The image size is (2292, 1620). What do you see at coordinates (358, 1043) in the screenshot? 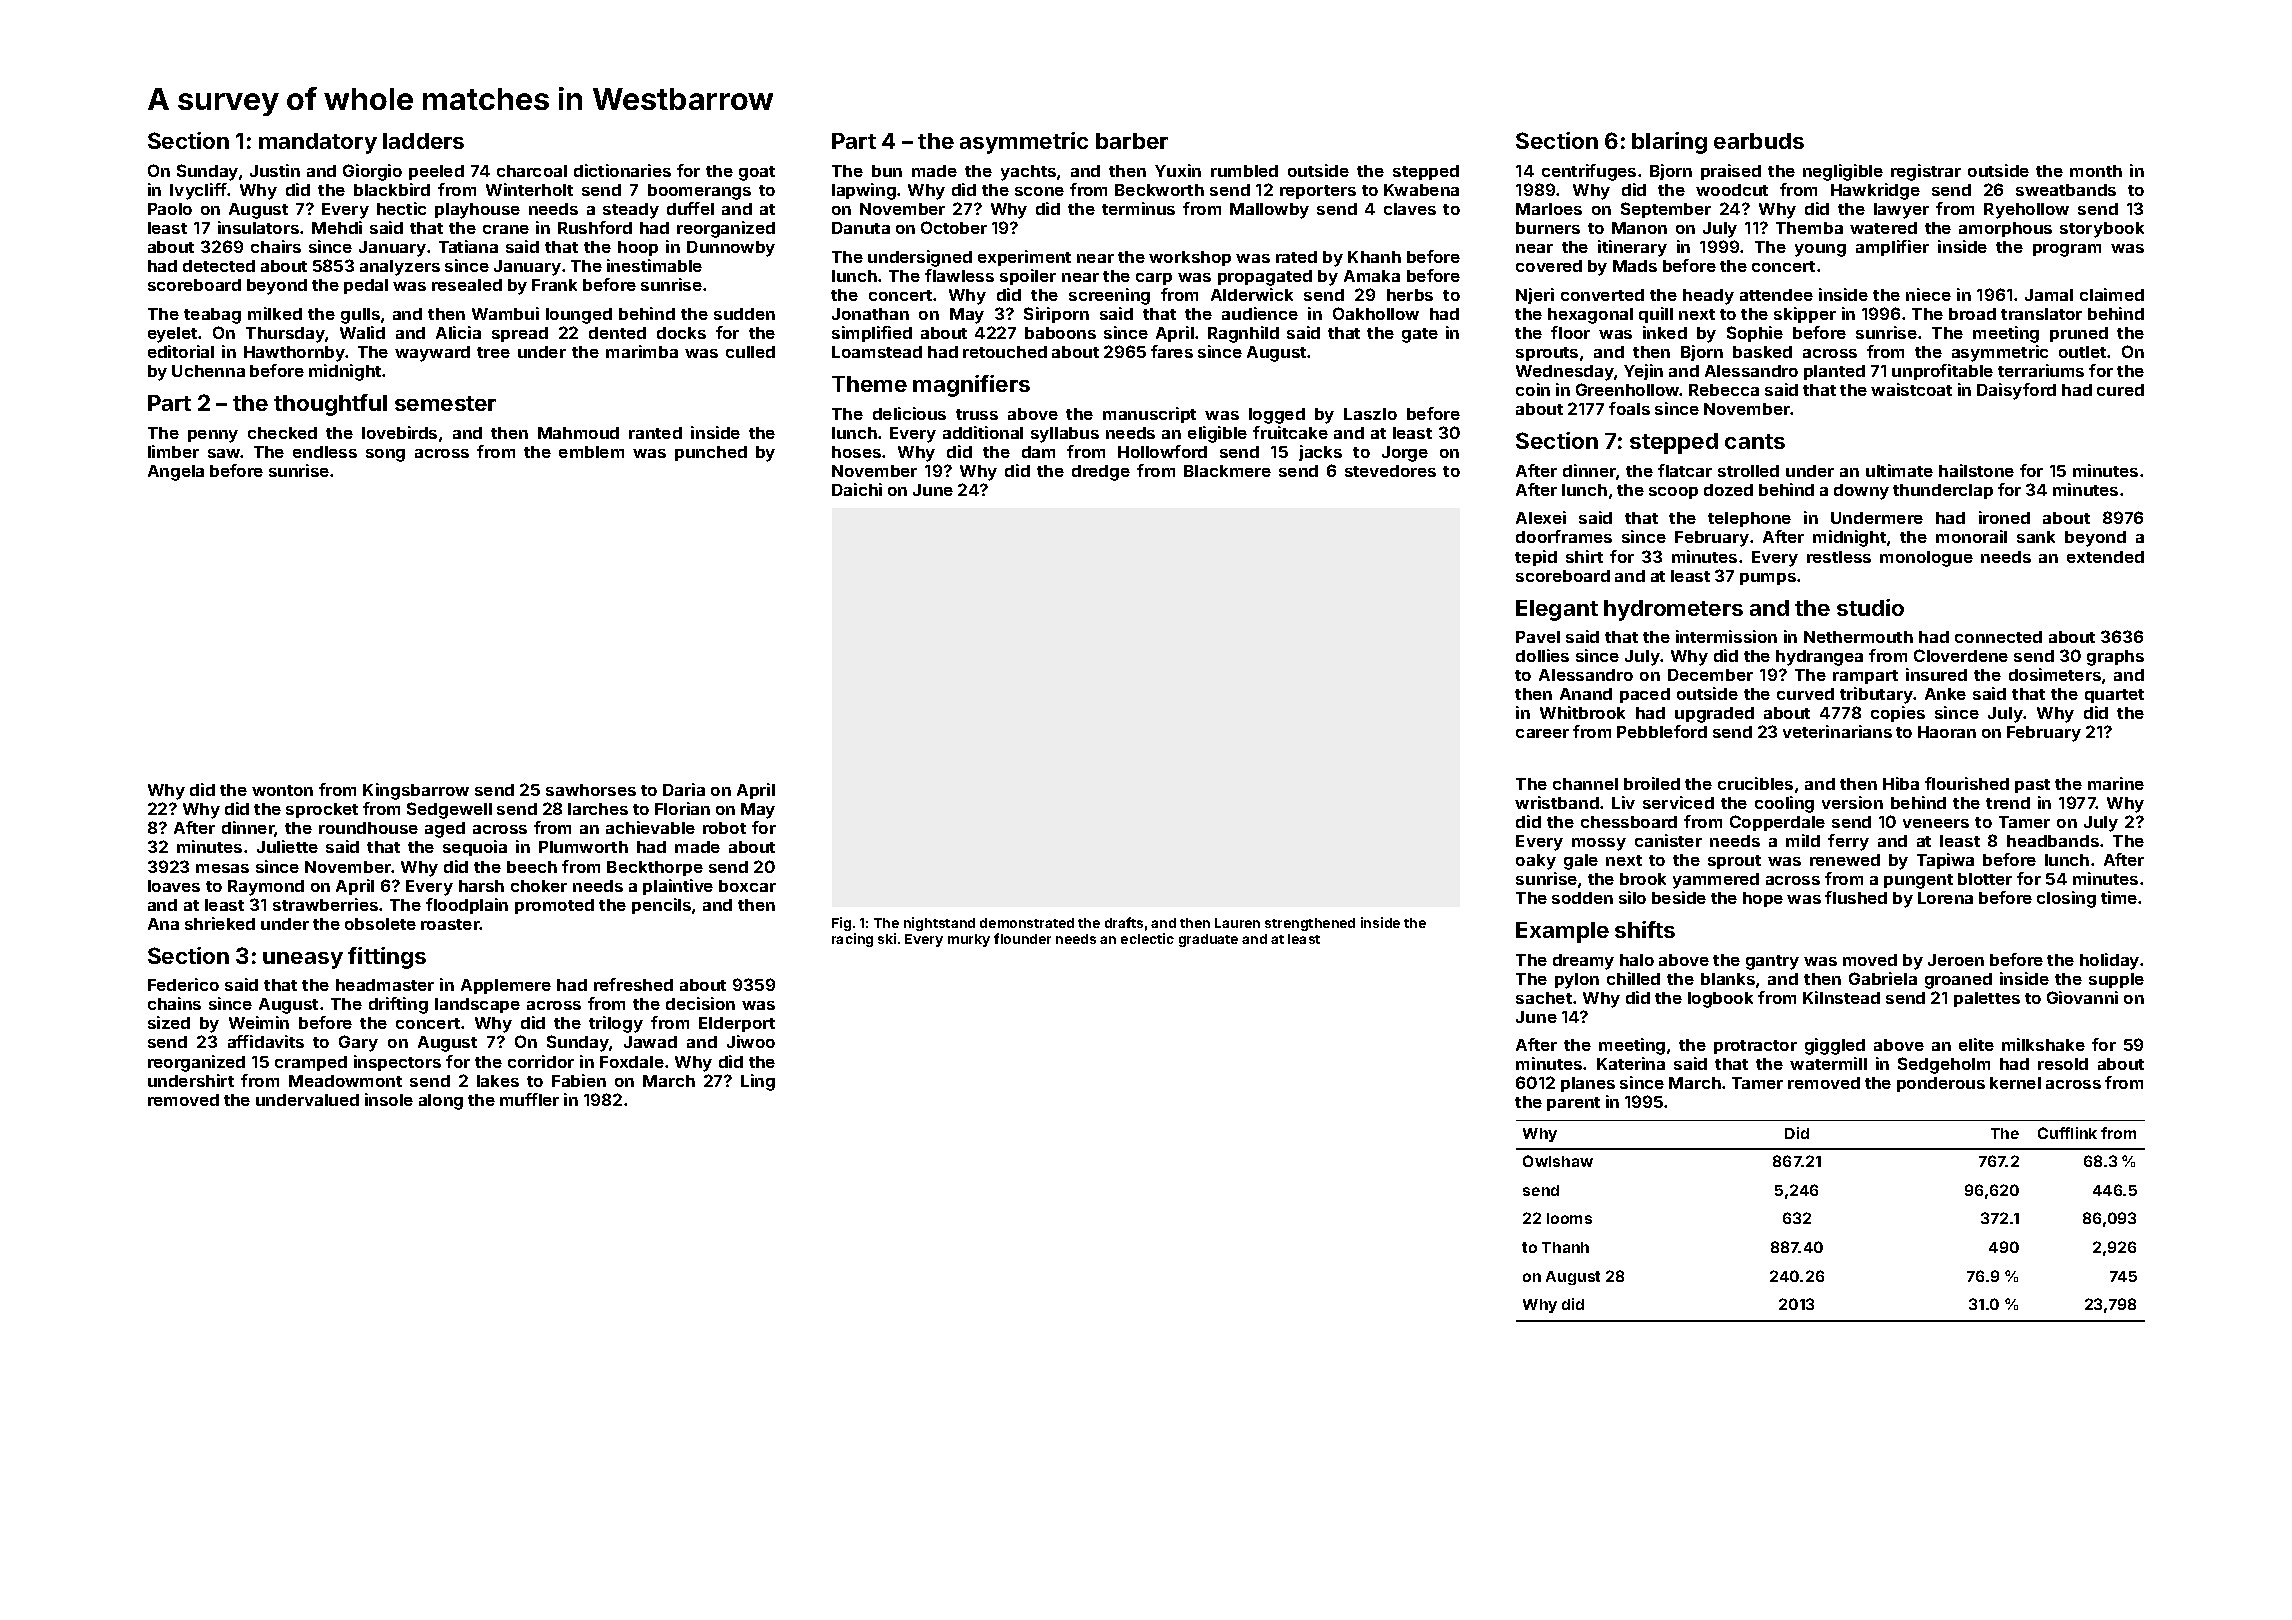
I see `Gary` at bounding box center [358, 1043].
